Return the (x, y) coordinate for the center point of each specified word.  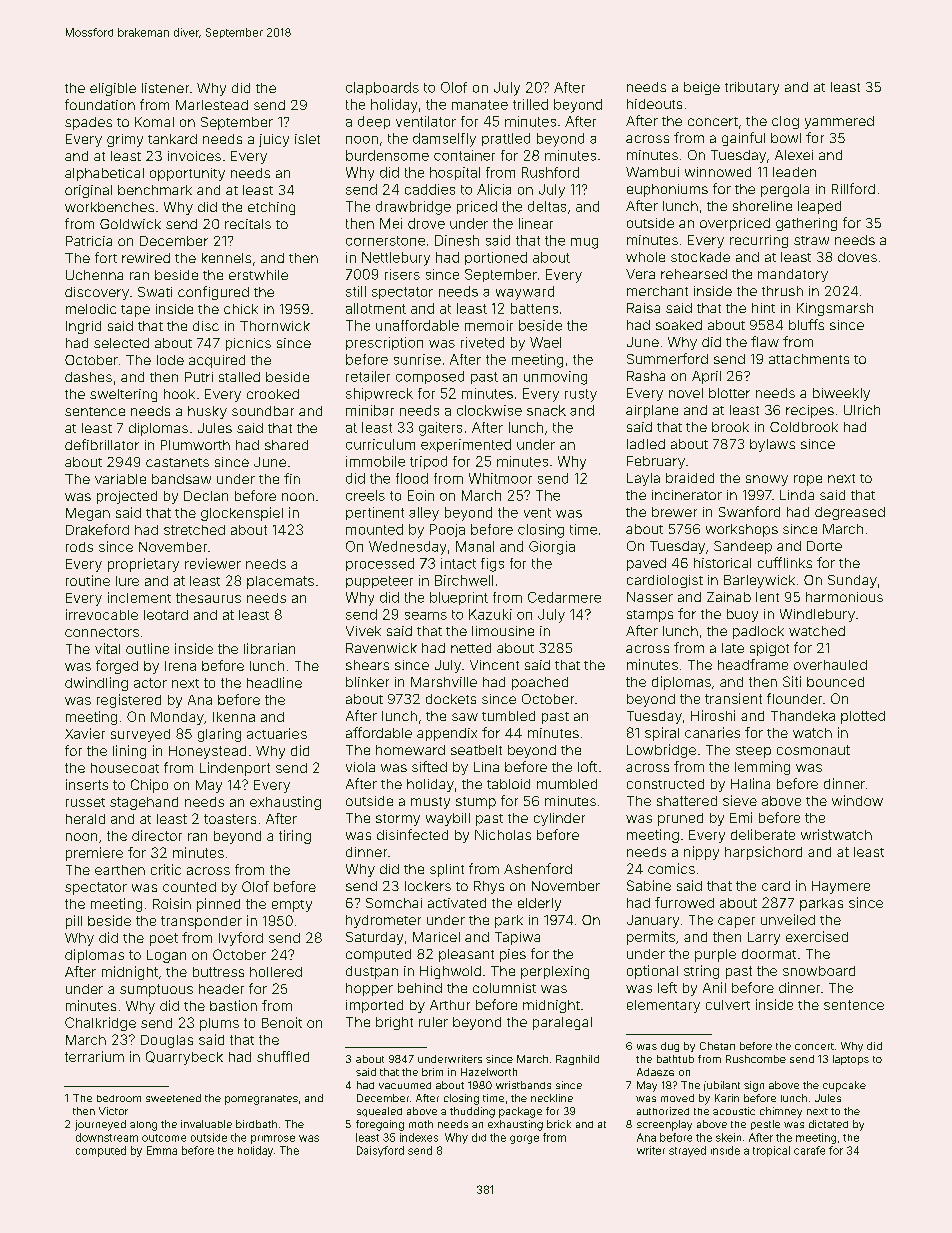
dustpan (372, 972)
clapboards (382, 88)
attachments (809, 359)
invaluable (206, 1124)
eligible (113, 89)
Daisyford (380, 1151)
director (157, 835)
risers (402, 274)
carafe (809, 1150)
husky (207, 412)
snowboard (819, 971)
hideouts (654, 104)
